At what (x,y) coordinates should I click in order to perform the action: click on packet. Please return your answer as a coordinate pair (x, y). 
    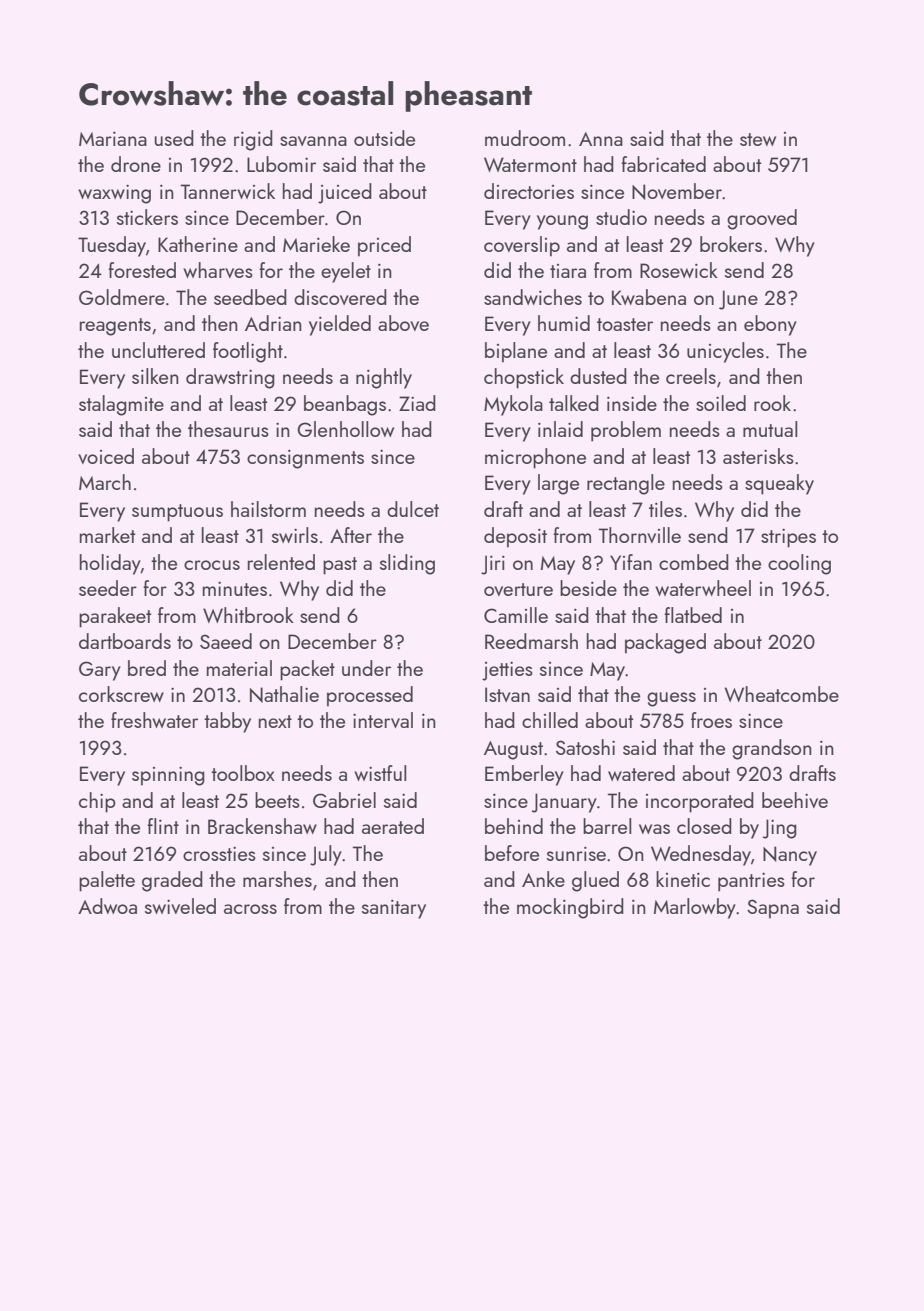
    Looking at the image, I should click on (307, 670).
